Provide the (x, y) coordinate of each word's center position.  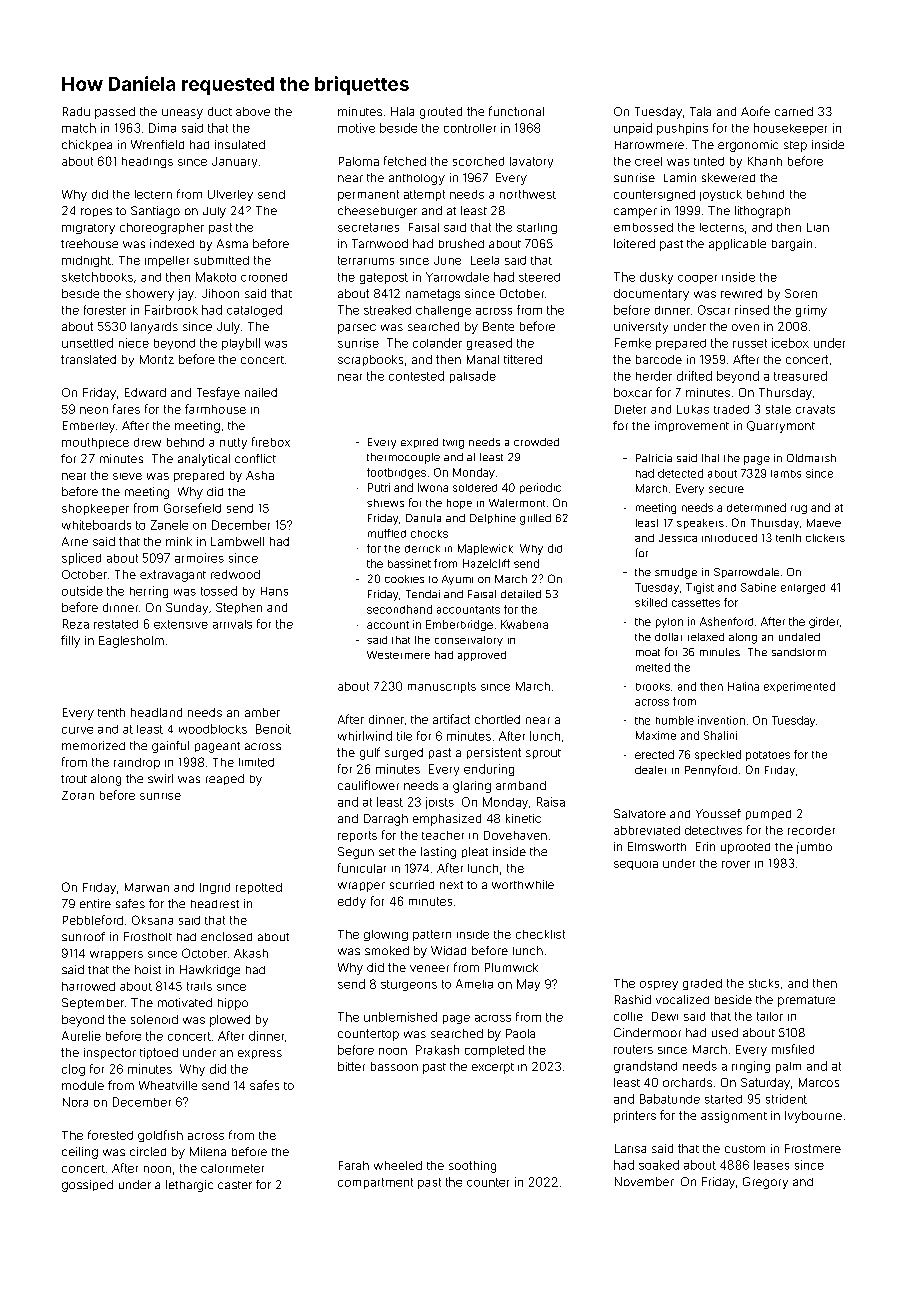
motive (356, 128)
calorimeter (232, 1168)
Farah (354, 1165)
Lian (818, 227)
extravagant (173, 576)
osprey (659, 985)
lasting (438, 853)
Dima (162, 128)
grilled (535, 519)
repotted (259, 888)
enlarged (803, 589)
